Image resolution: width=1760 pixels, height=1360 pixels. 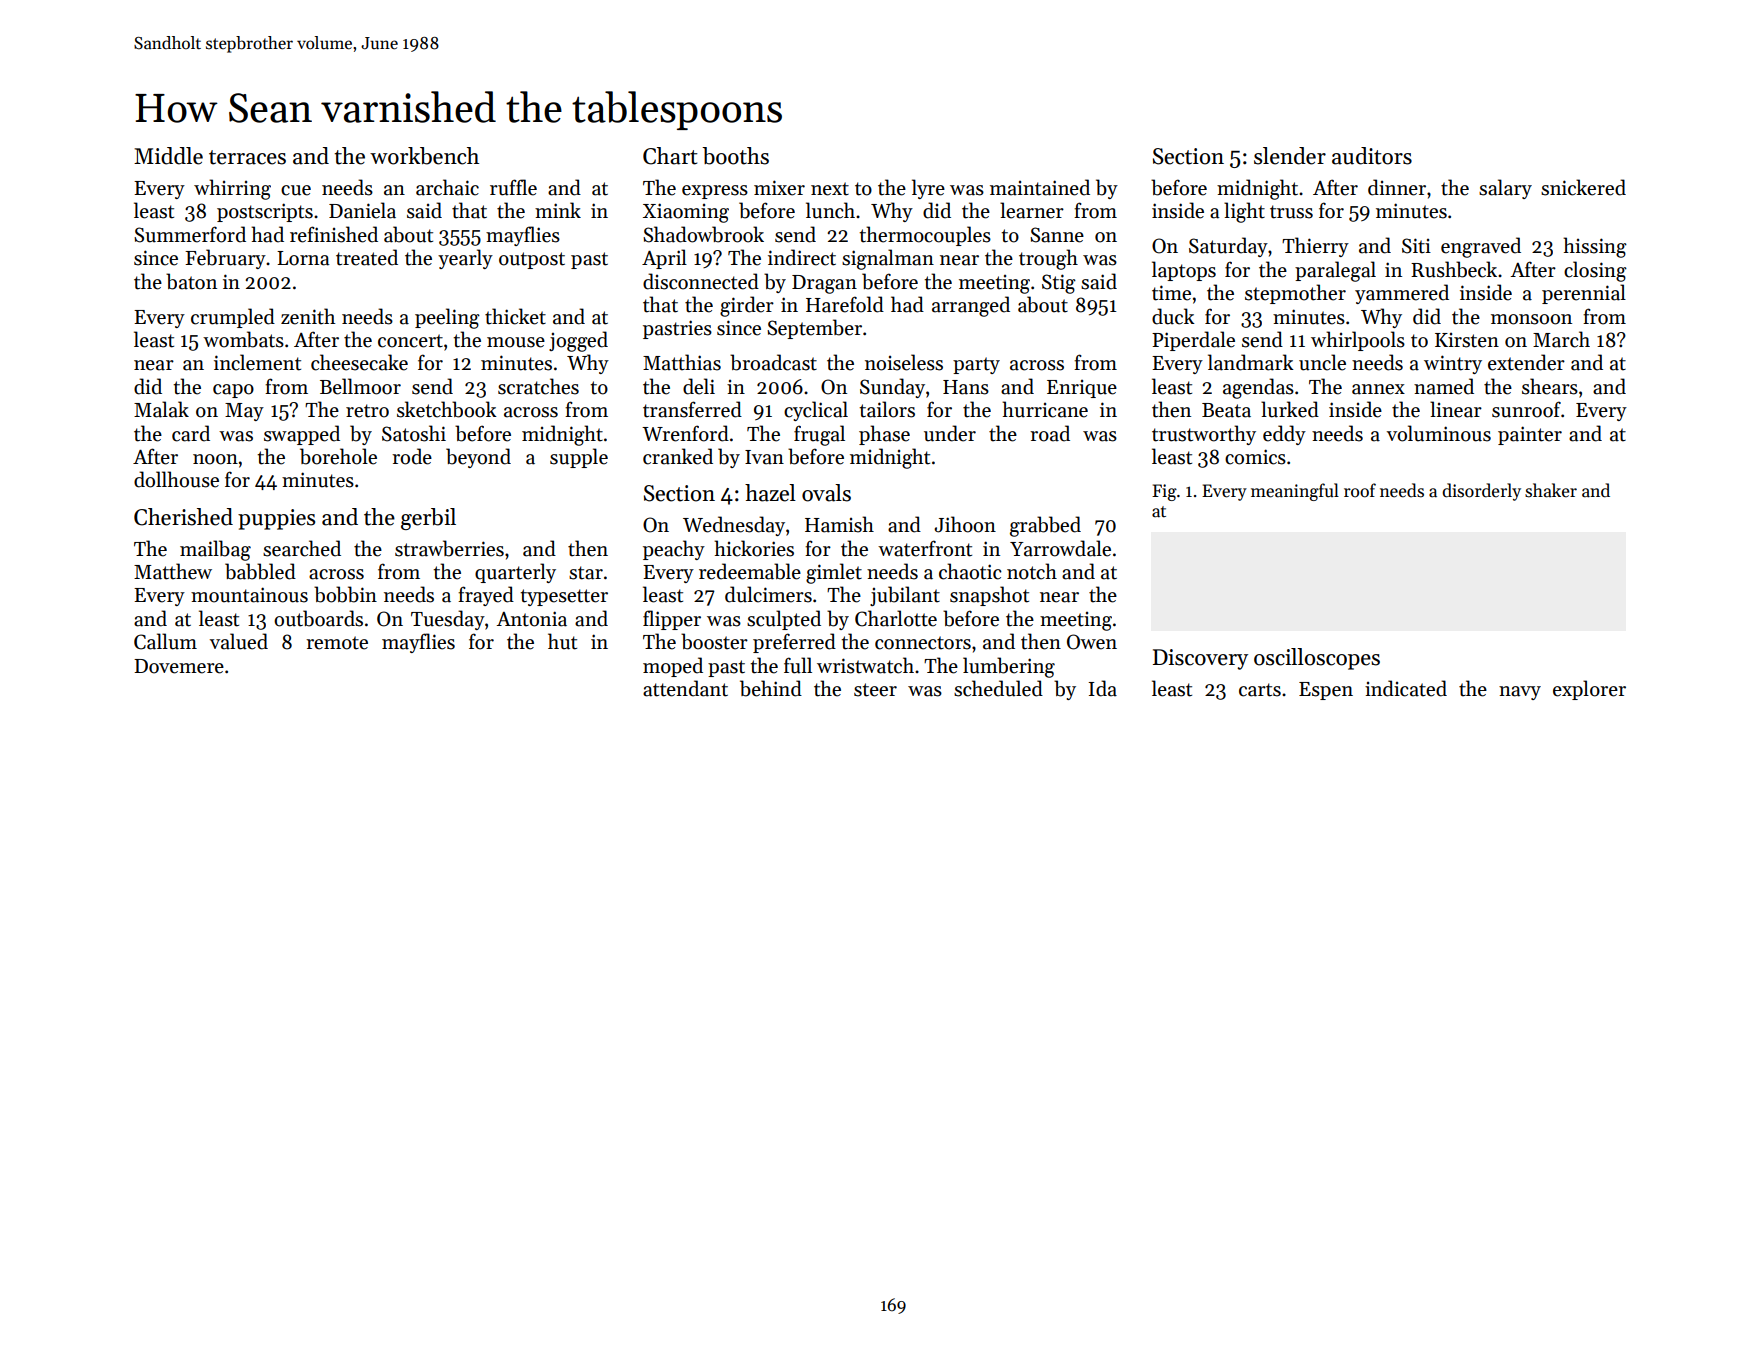 I want to click on auditors, so click(x=1372, y=156).
